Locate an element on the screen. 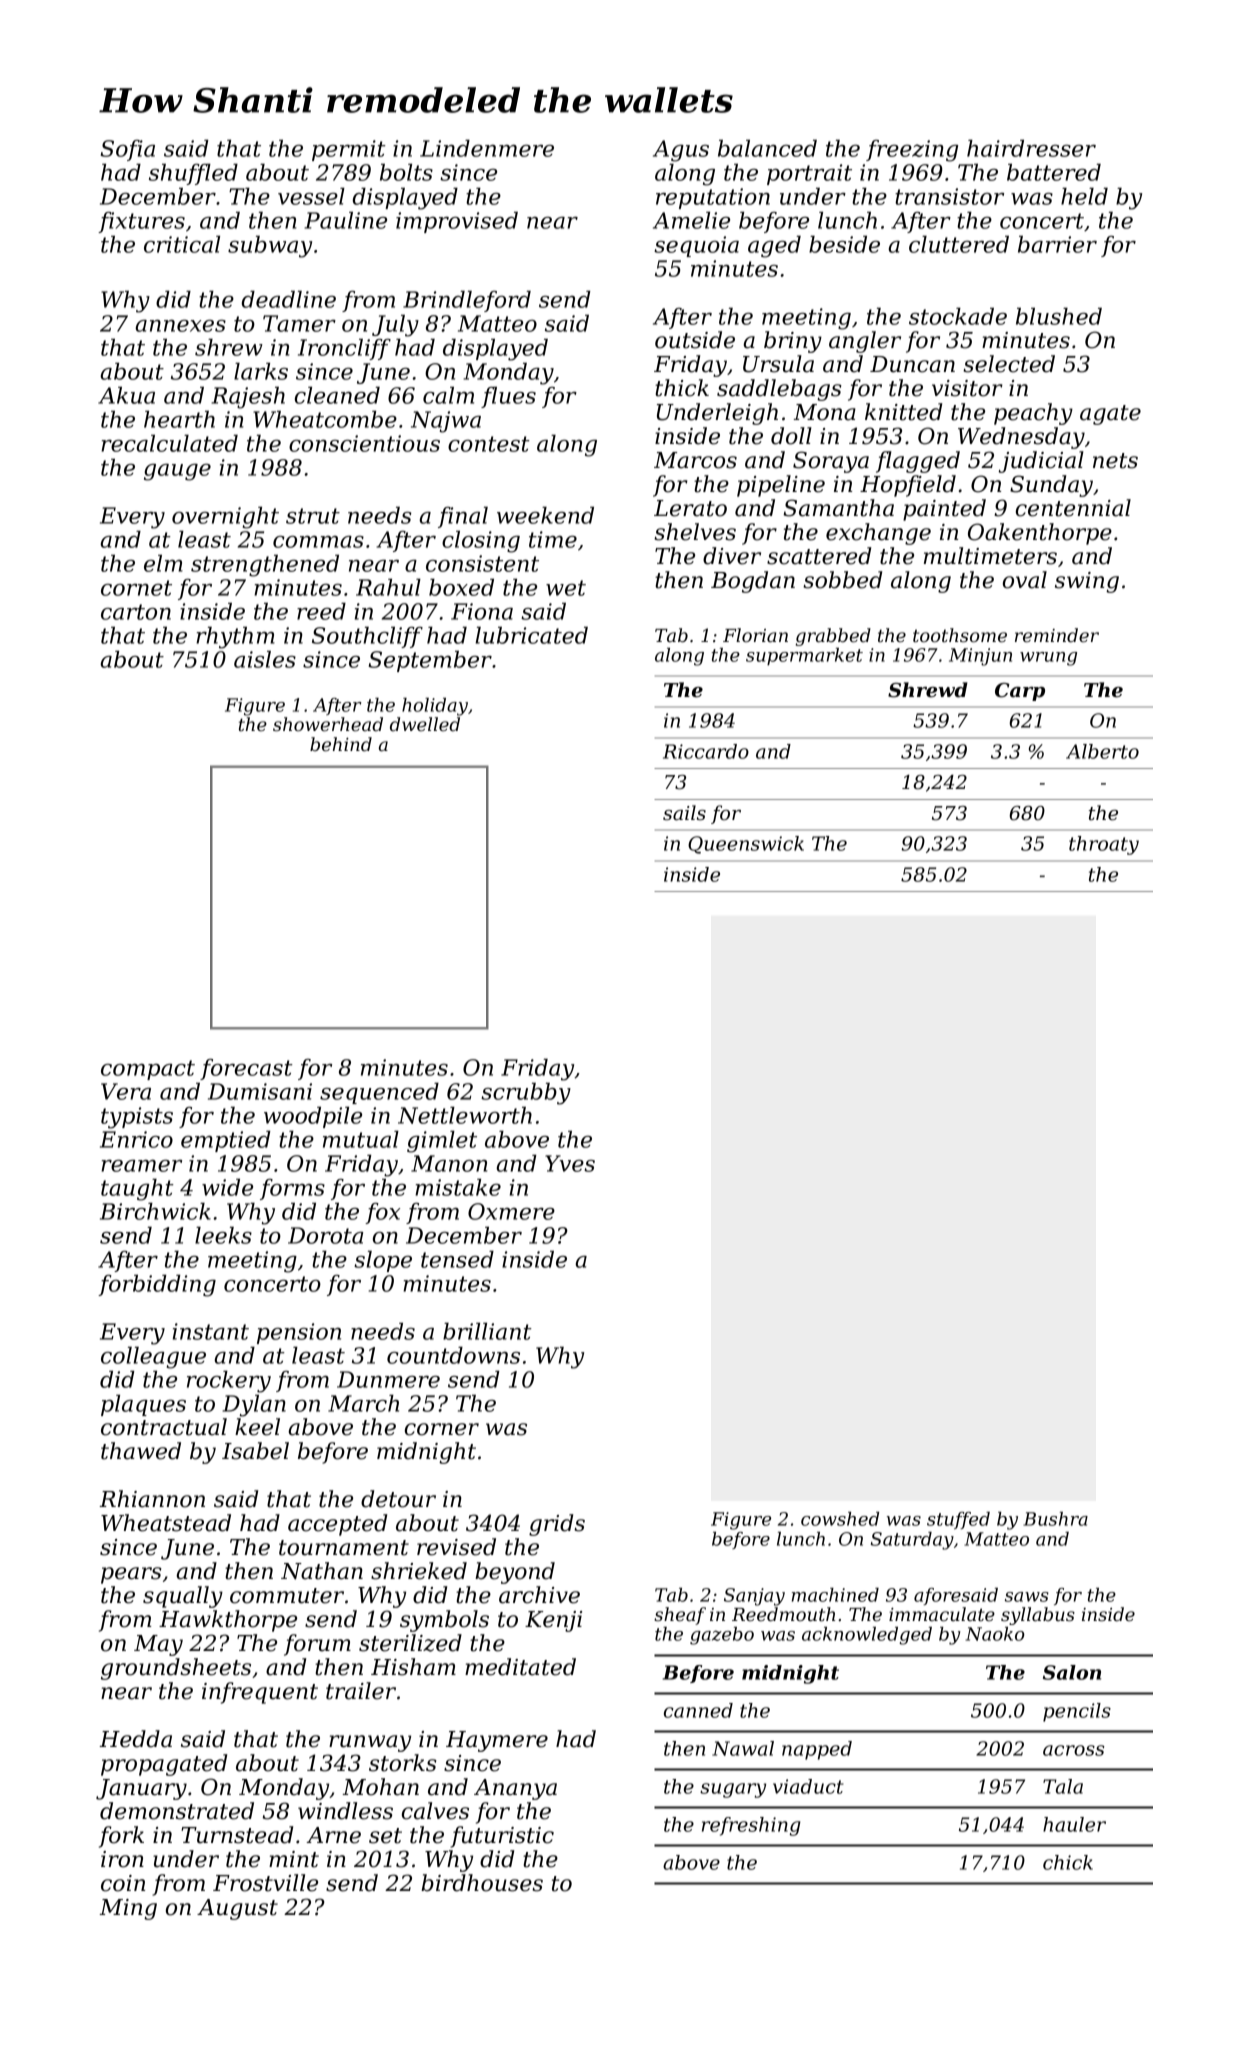 This screenshot has height=2064, width=1253. compact is located at coordinates (148, 1070).
